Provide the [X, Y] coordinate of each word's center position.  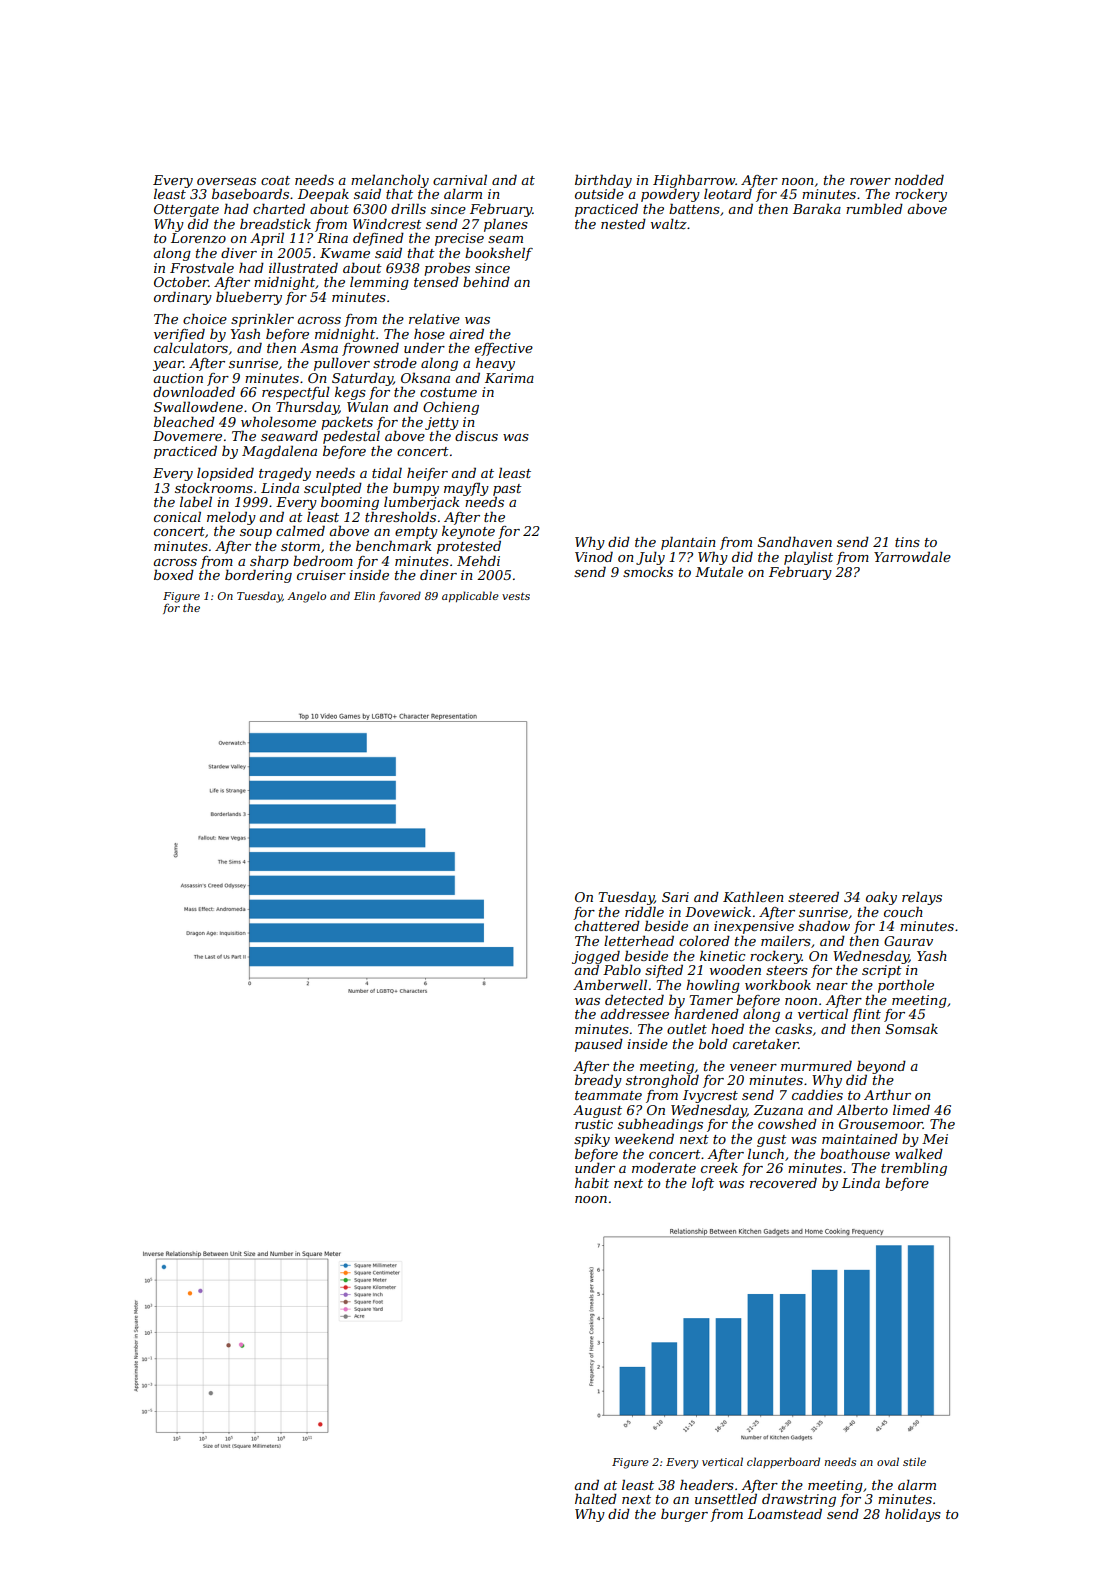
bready [598, 1081]
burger [684, 1515]
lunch [766, 1154]
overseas [226, 181]
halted [596, 1498]
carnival [460, 180]
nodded [919, 179]
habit [592, 1182]
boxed [174, 575]
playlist [808, 558]
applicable [470, 596]
